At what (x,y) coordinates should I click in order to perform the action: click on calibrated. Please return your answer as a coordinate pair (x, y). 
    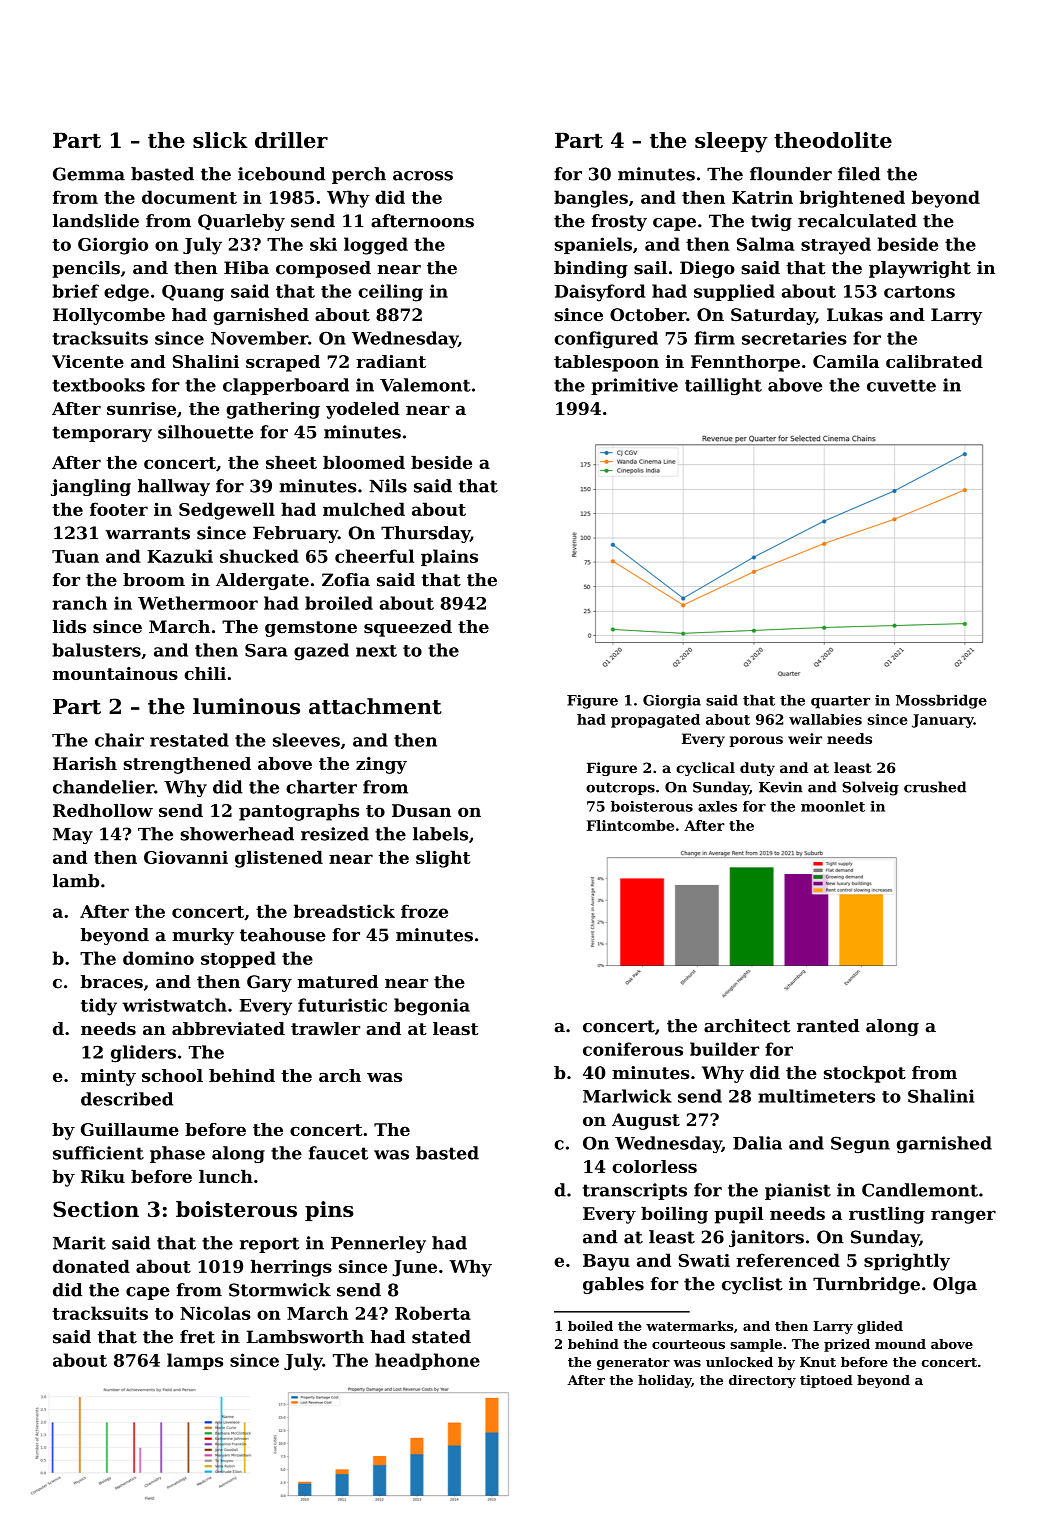
    Looking at the image, I should click on (934, 361).
